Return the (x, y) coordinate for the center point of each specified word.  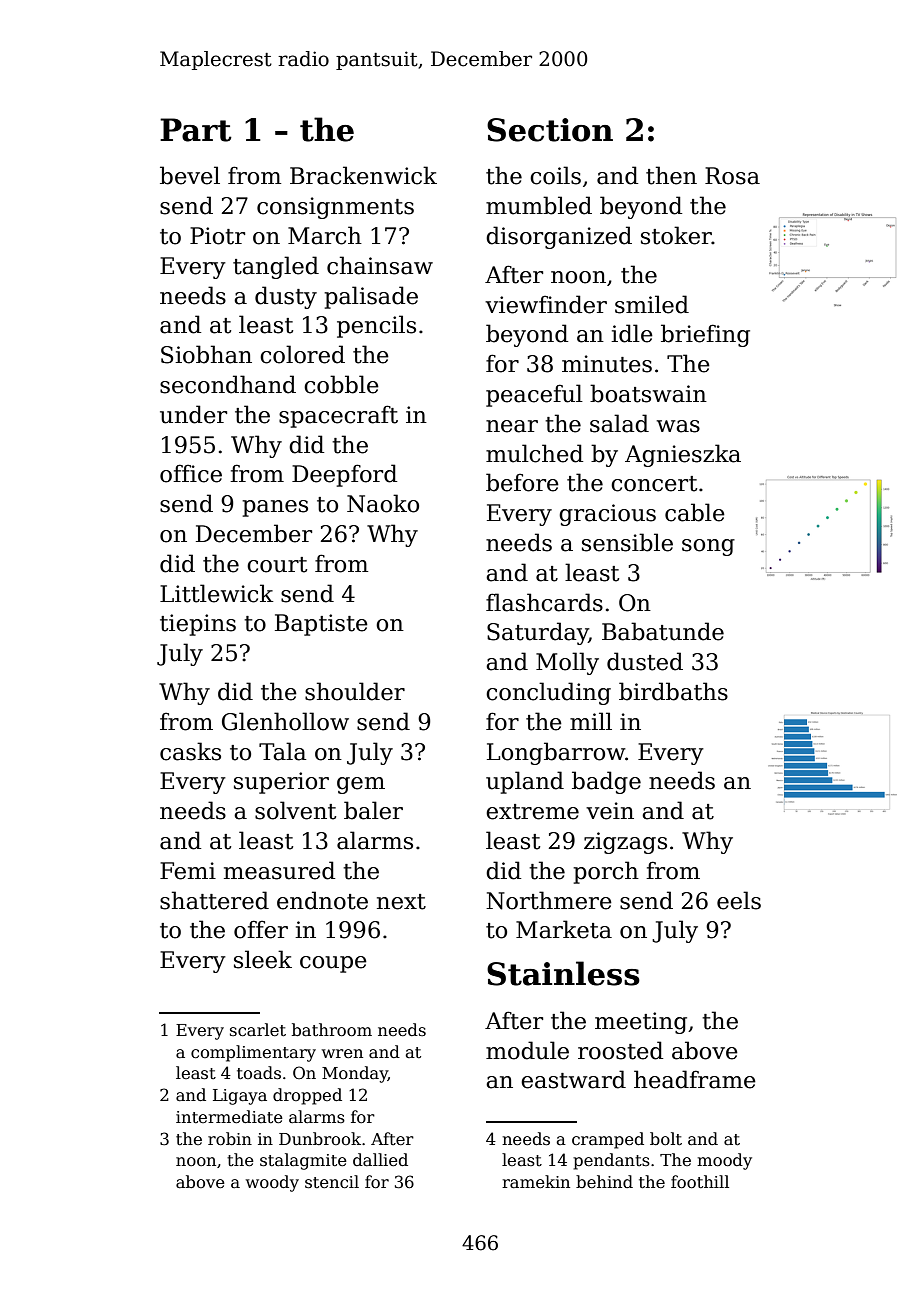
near (512, 426)
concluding (548, 693)
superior (281, 783)
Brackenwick (363, 175)
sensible (627, 542)
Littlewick (217, 593)
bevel (190, 175)
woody (272, 1183)
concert (654, 484)
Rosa (732, 176)
